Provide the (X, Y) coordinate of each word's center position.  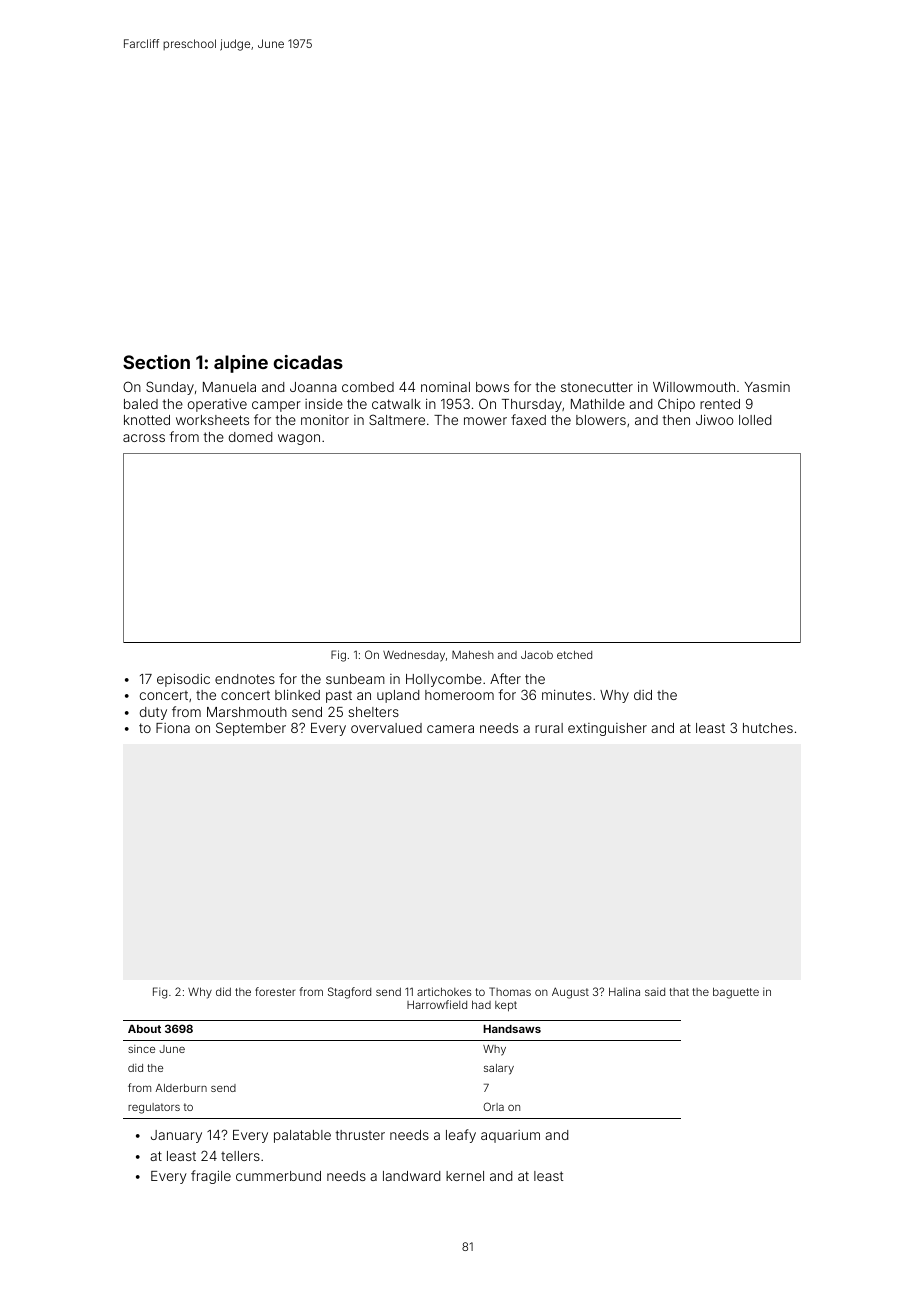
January (176, 1136)
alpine (241, 364)
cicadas (308, 362)
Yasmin (767, 387)
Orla (493, 1106)
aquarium (510, 1136)
